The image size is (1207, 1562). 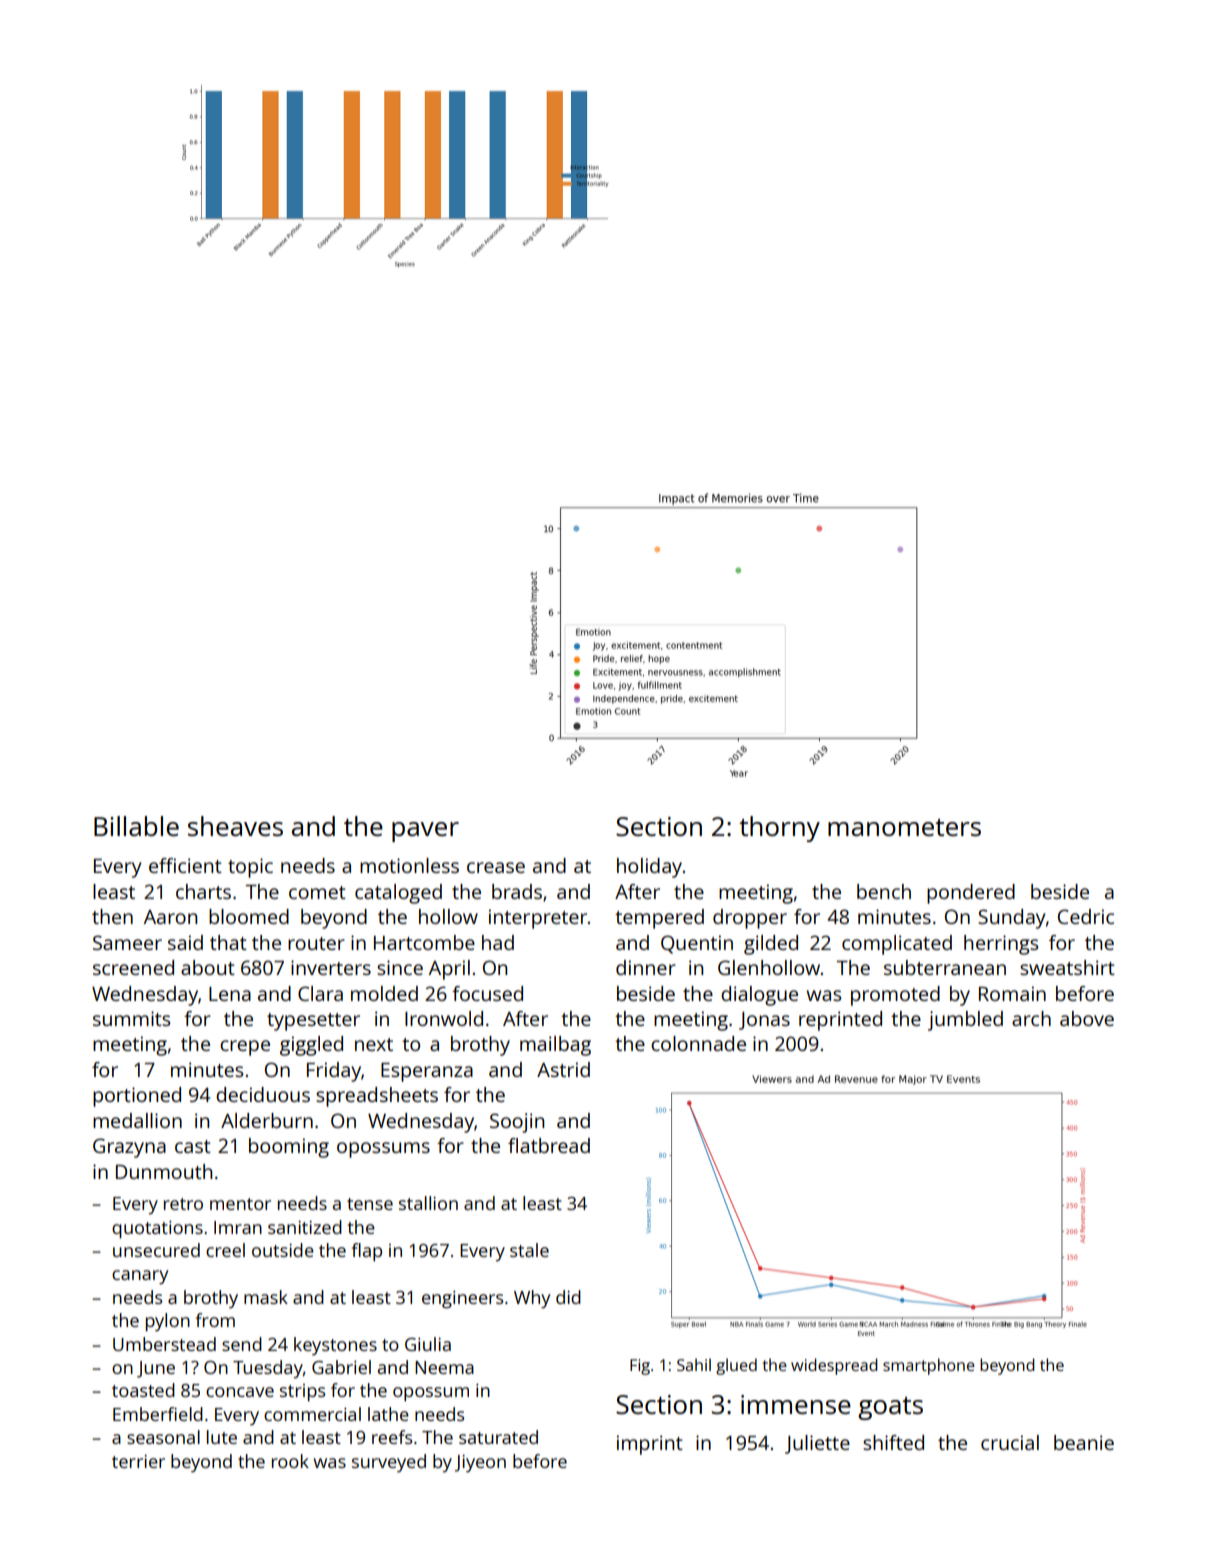 What do you see at coordinates (1086, 916) in the document?
I see `Cedric` at bounding box center [1086, 916].
